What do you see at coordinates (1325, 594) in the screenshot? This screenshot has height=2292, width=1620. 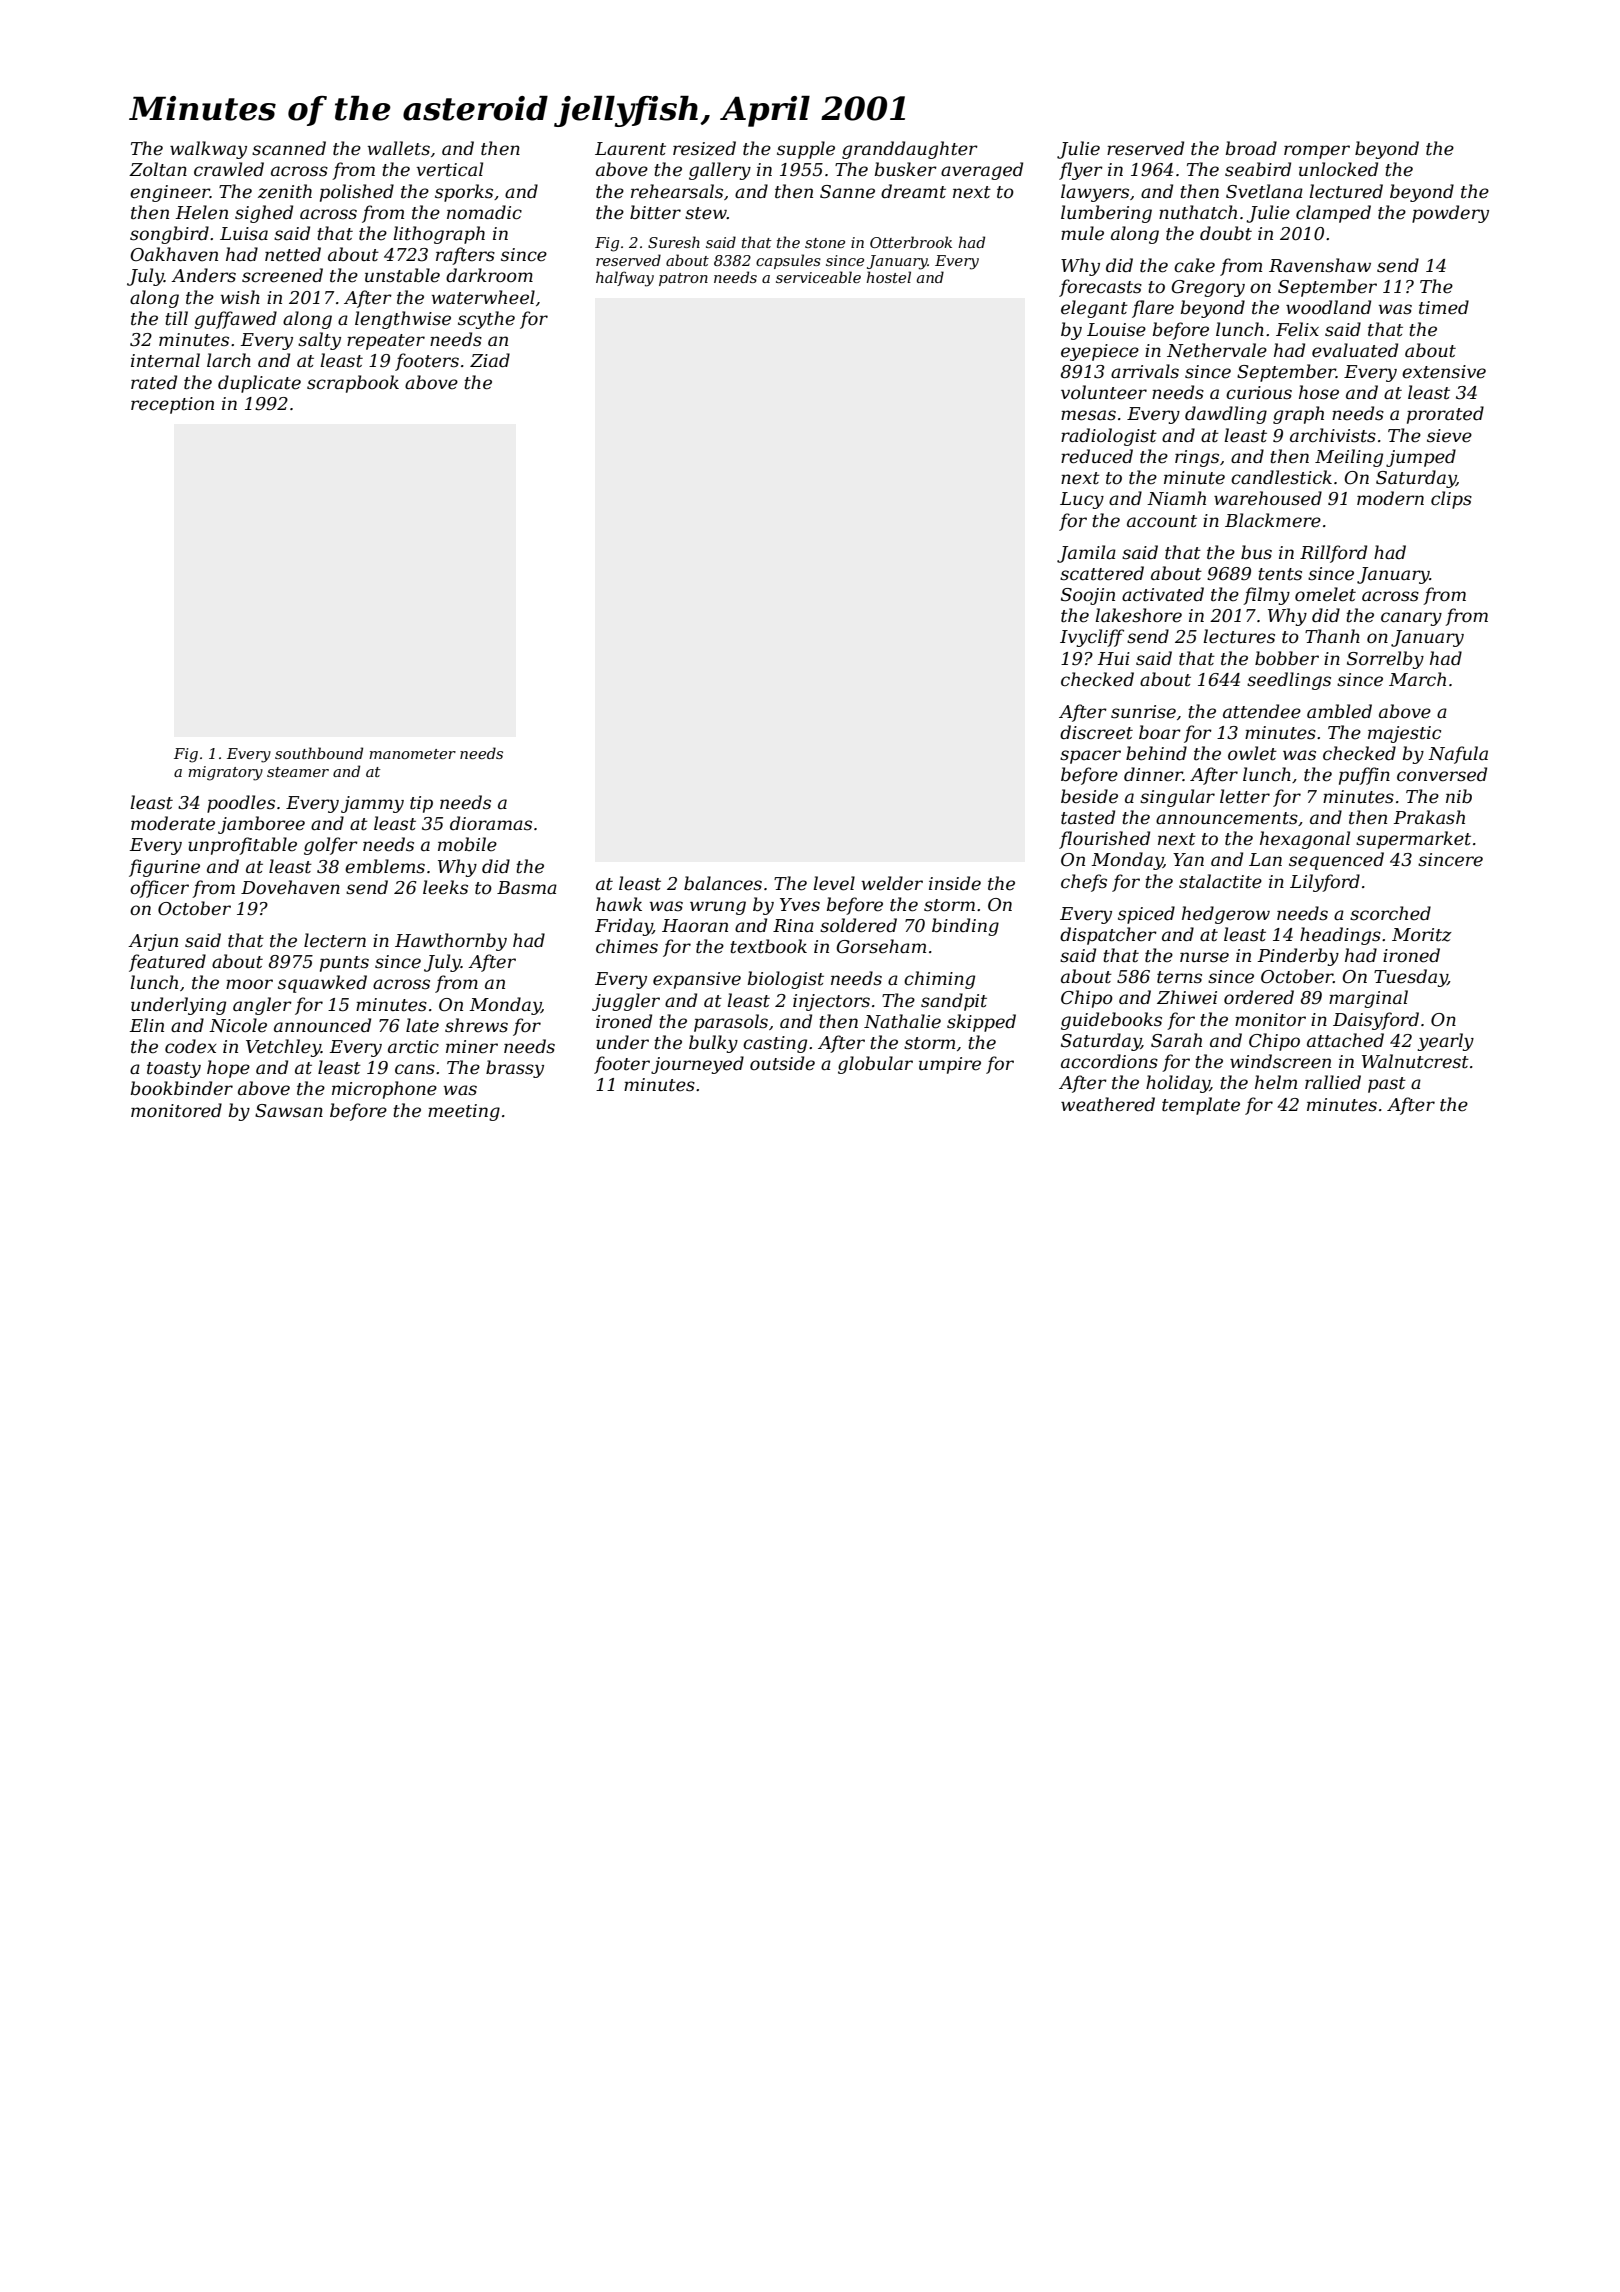 I see `omelet` at bounding box center [1325, 594].
